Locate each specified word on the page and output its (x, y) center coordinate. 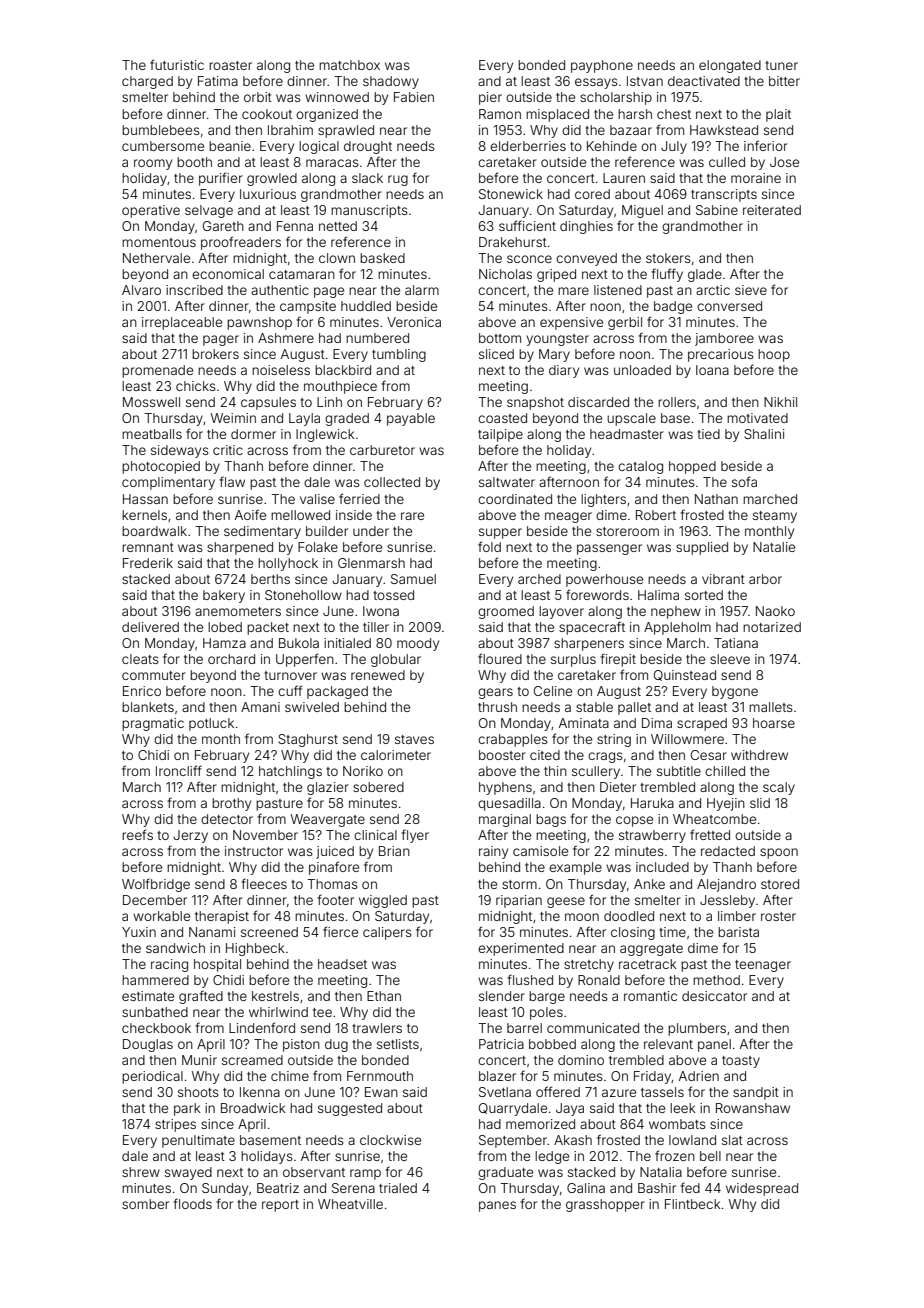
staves (414, 739)
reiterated (772, 210)
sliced (496, 354)
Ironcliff (179, 770)
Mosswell (151, 402)
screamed (252, 1060)
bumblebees (161, 130)
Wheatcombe (714, 819)
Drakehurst (513, 242)
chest (674, 114)
